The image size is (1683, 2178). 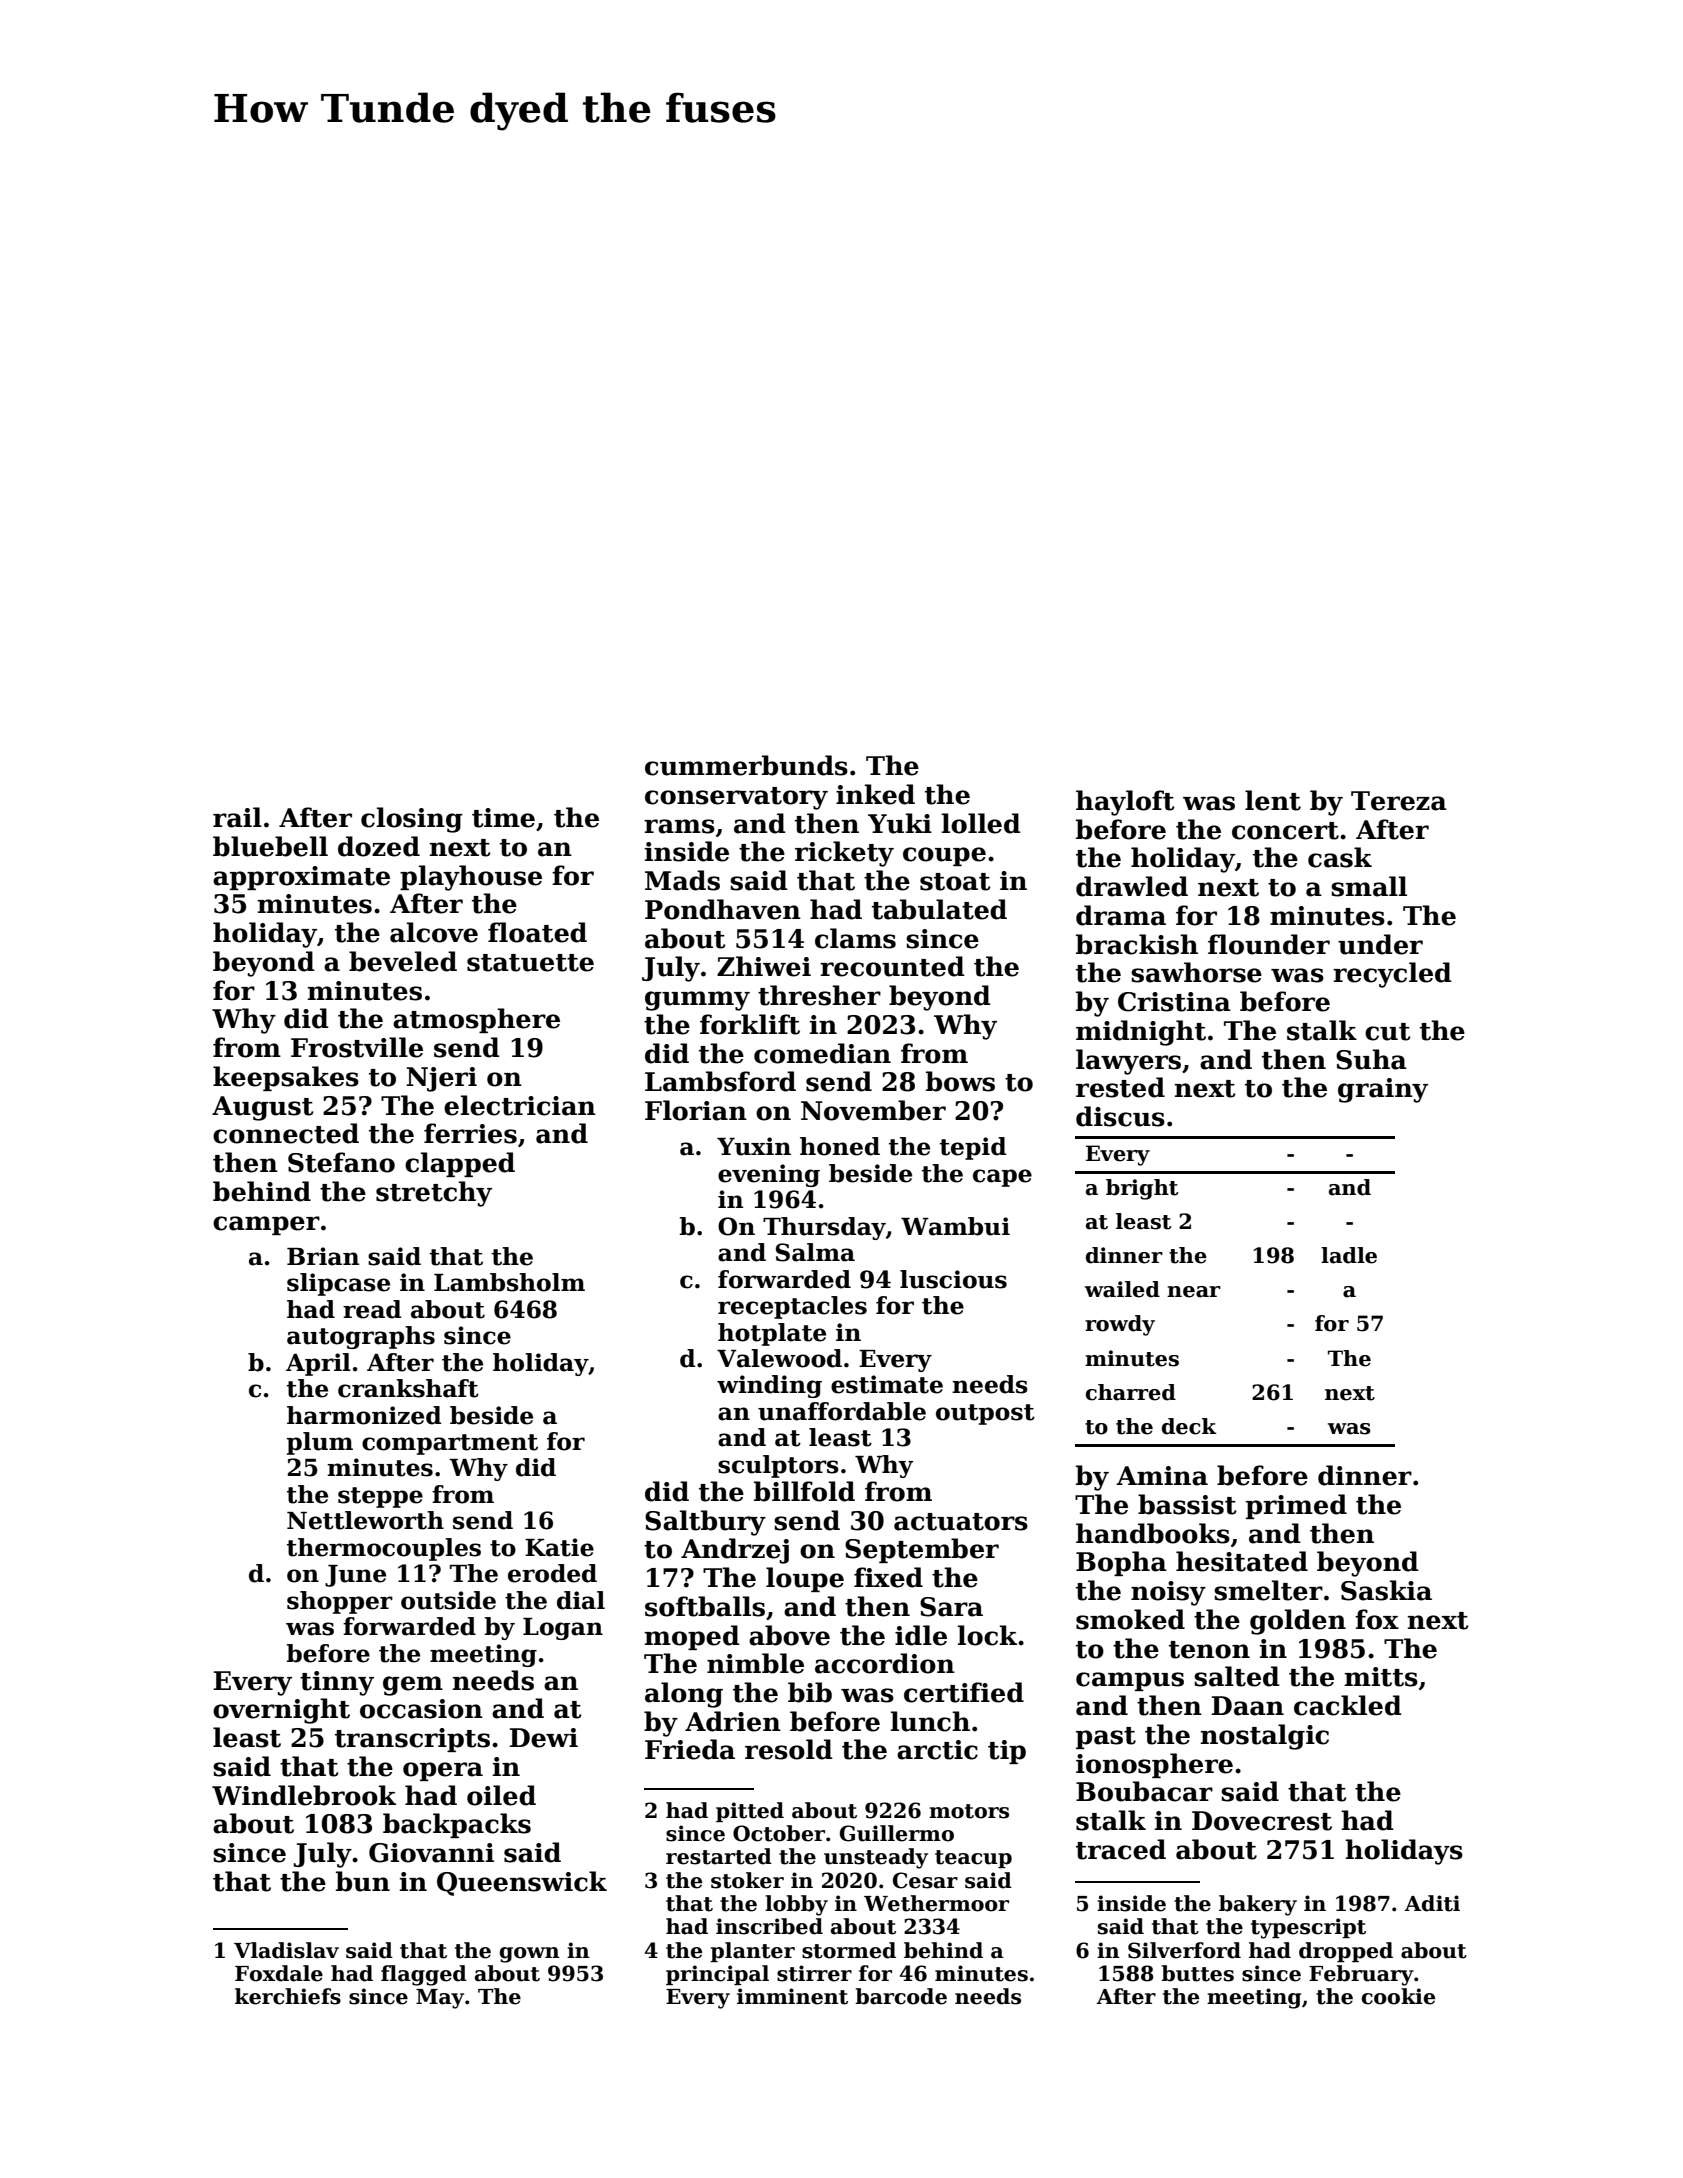 I want to click on mitts, so click(x=1381, y=1677).
